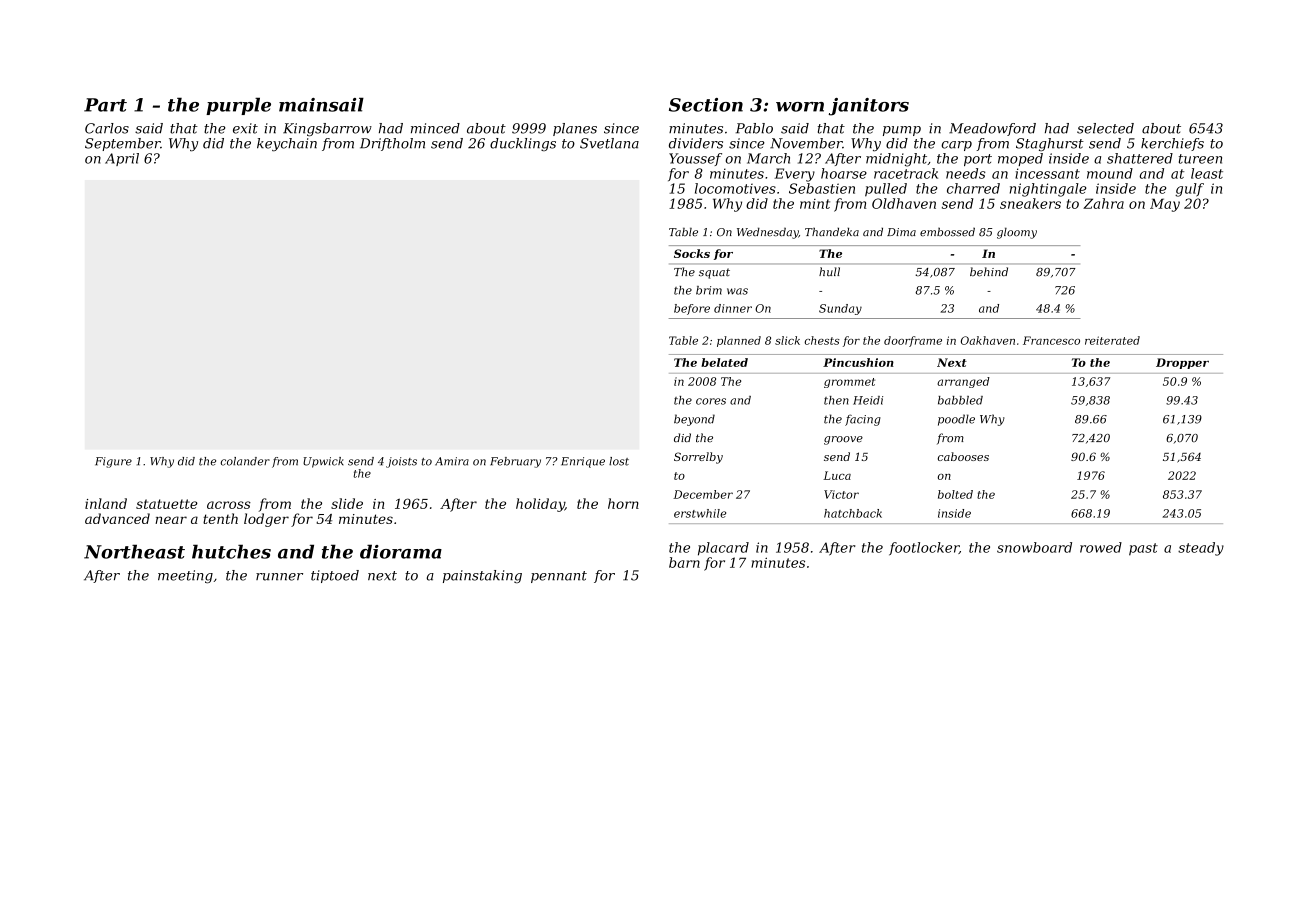 The image size is (1308, 924). Describe the element at coordinates (575, 129) in the document. I see `planes` at that location.
